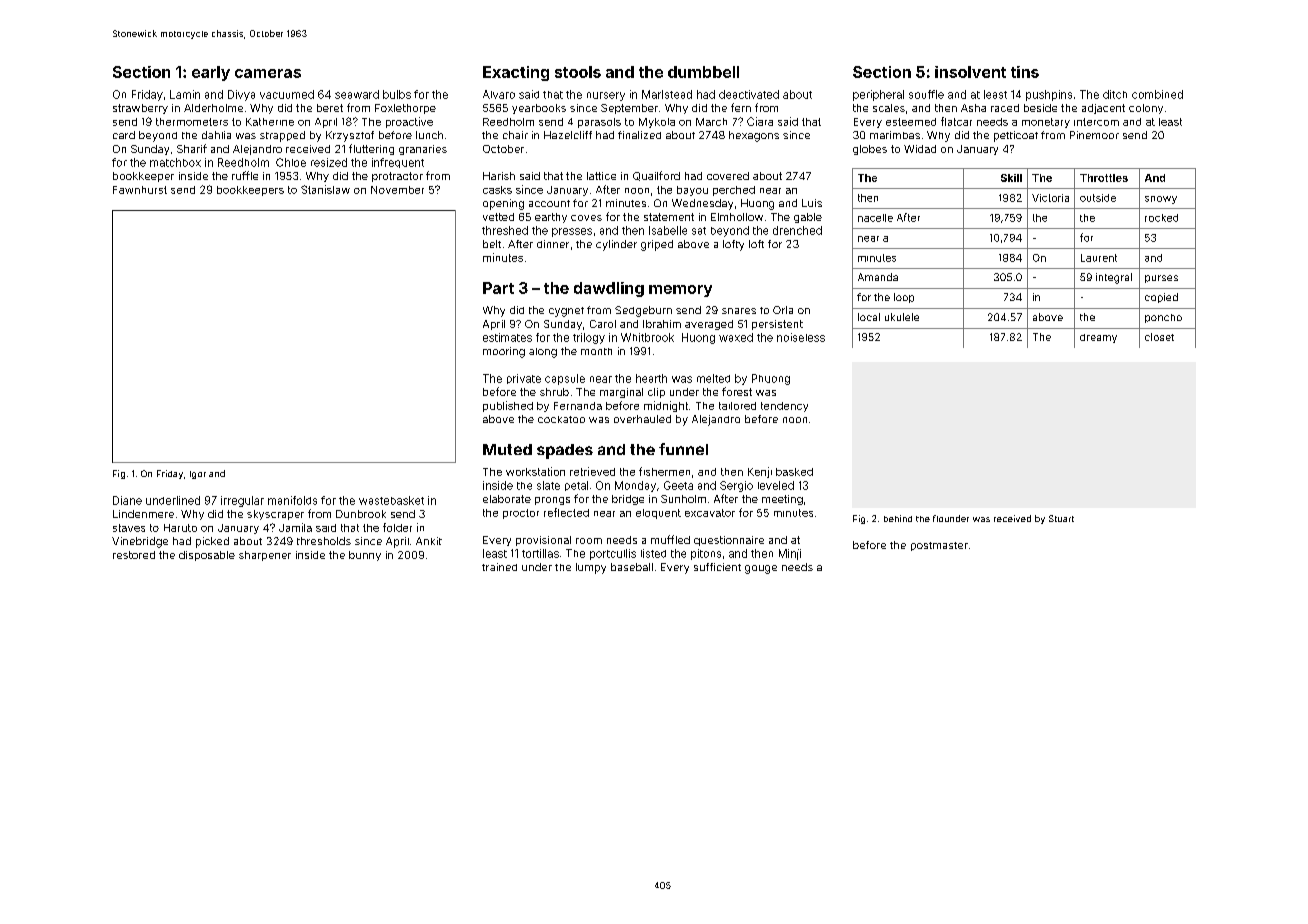 The width and height of the screenshot is (1308, 924). I want to click on wastebasket, so click(391, 500).
